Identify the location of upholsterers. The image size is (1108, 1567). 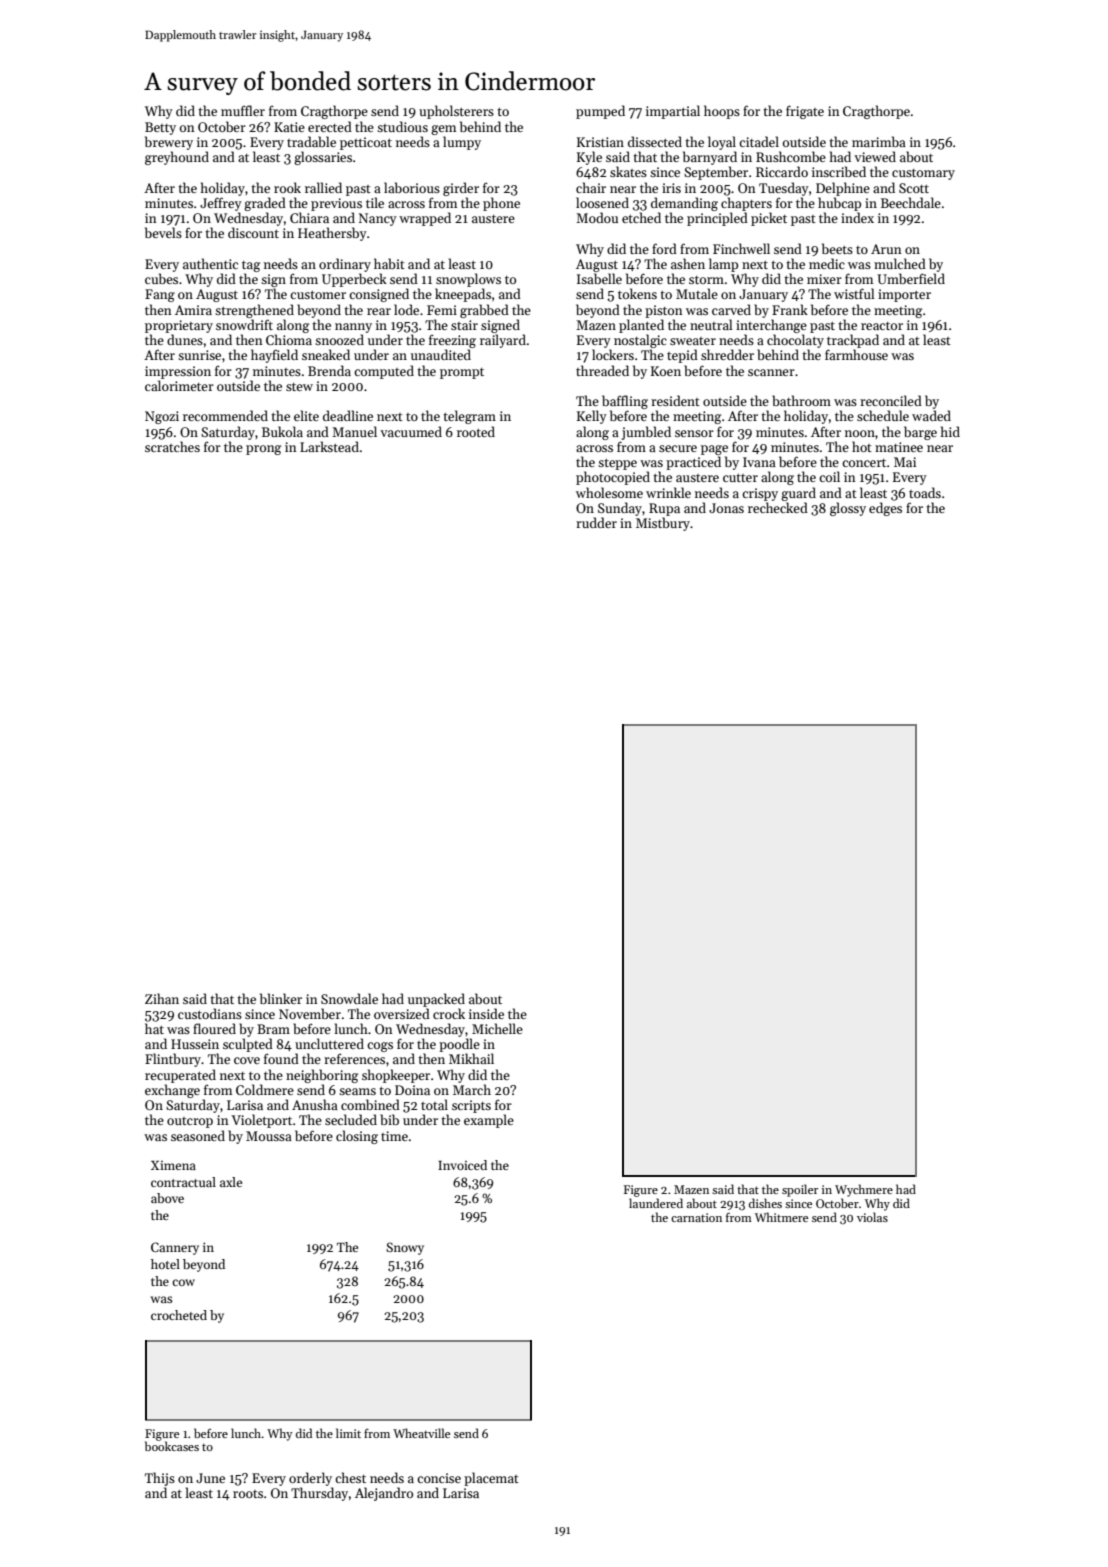
(456, 112).
